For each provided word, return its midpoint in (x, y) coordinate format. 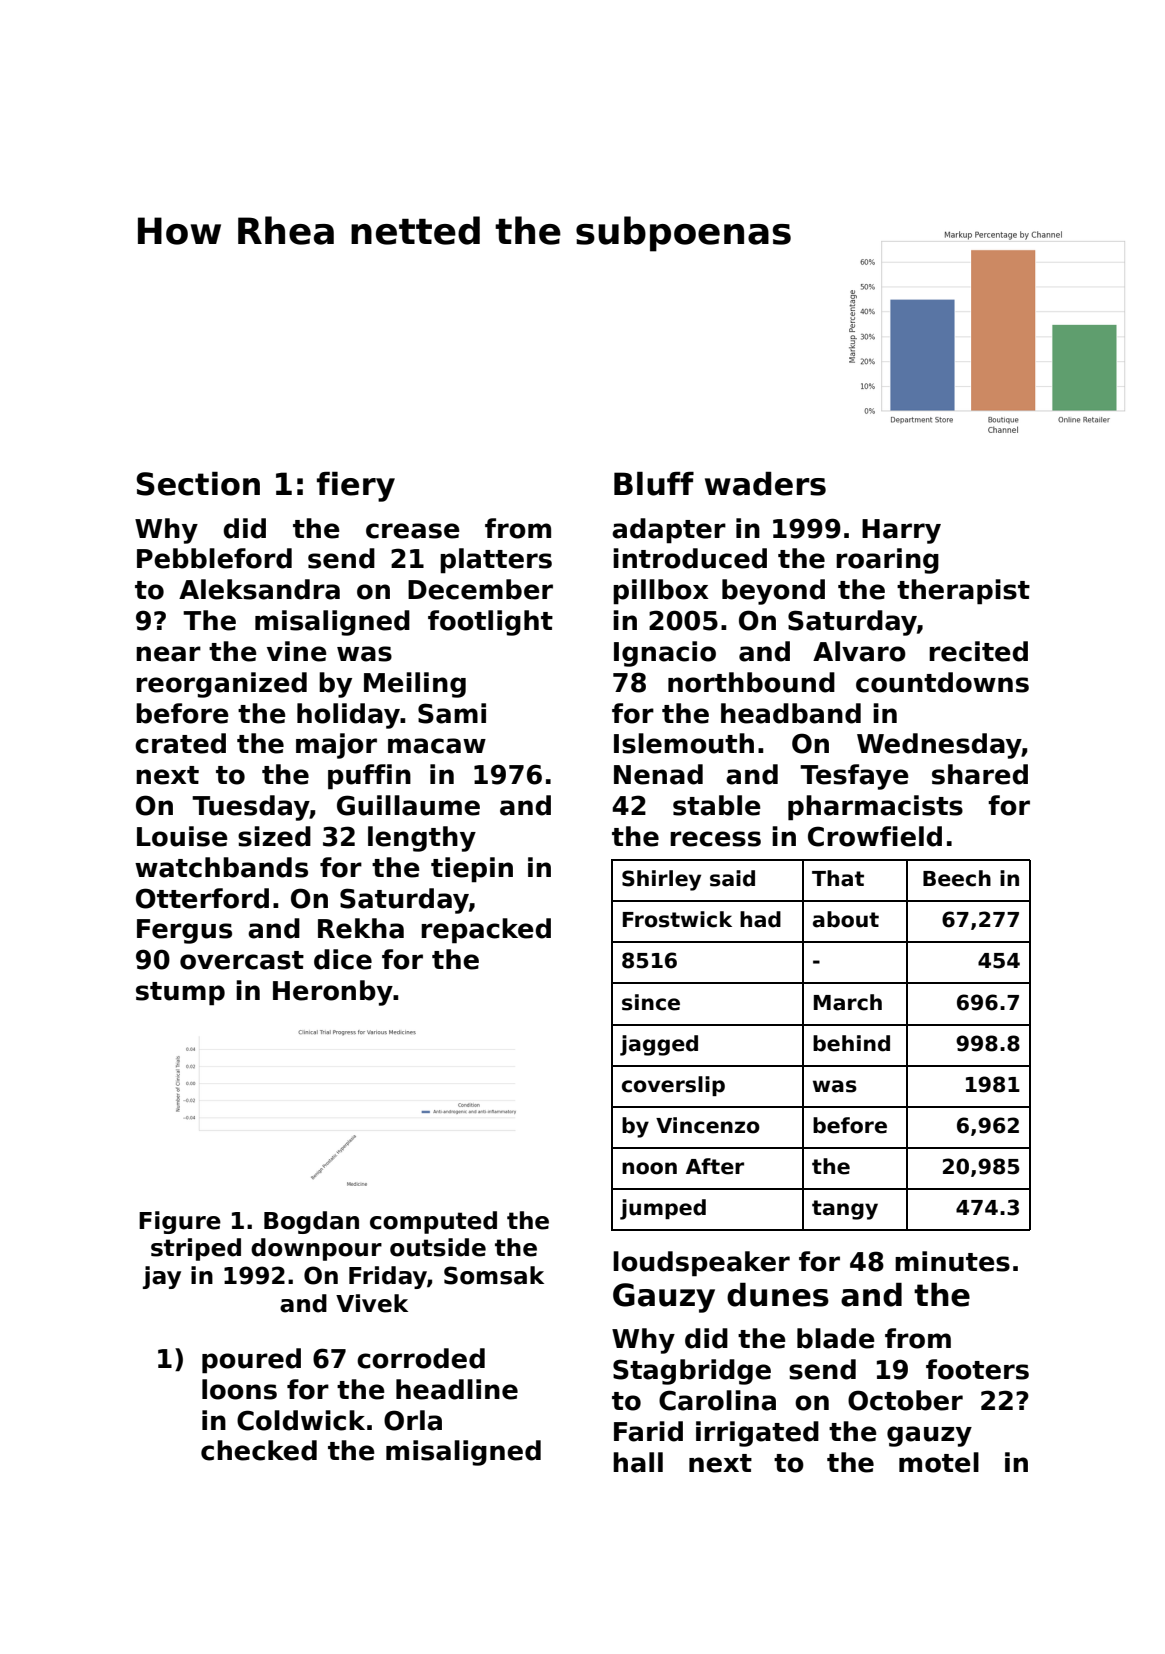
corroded (421, 1358)
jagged (659, 1045)
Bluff (654, 484)
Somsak (494, 1275)
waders (765, 484)
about (846, 919)
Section (198, 484)
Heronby (333, 993)
